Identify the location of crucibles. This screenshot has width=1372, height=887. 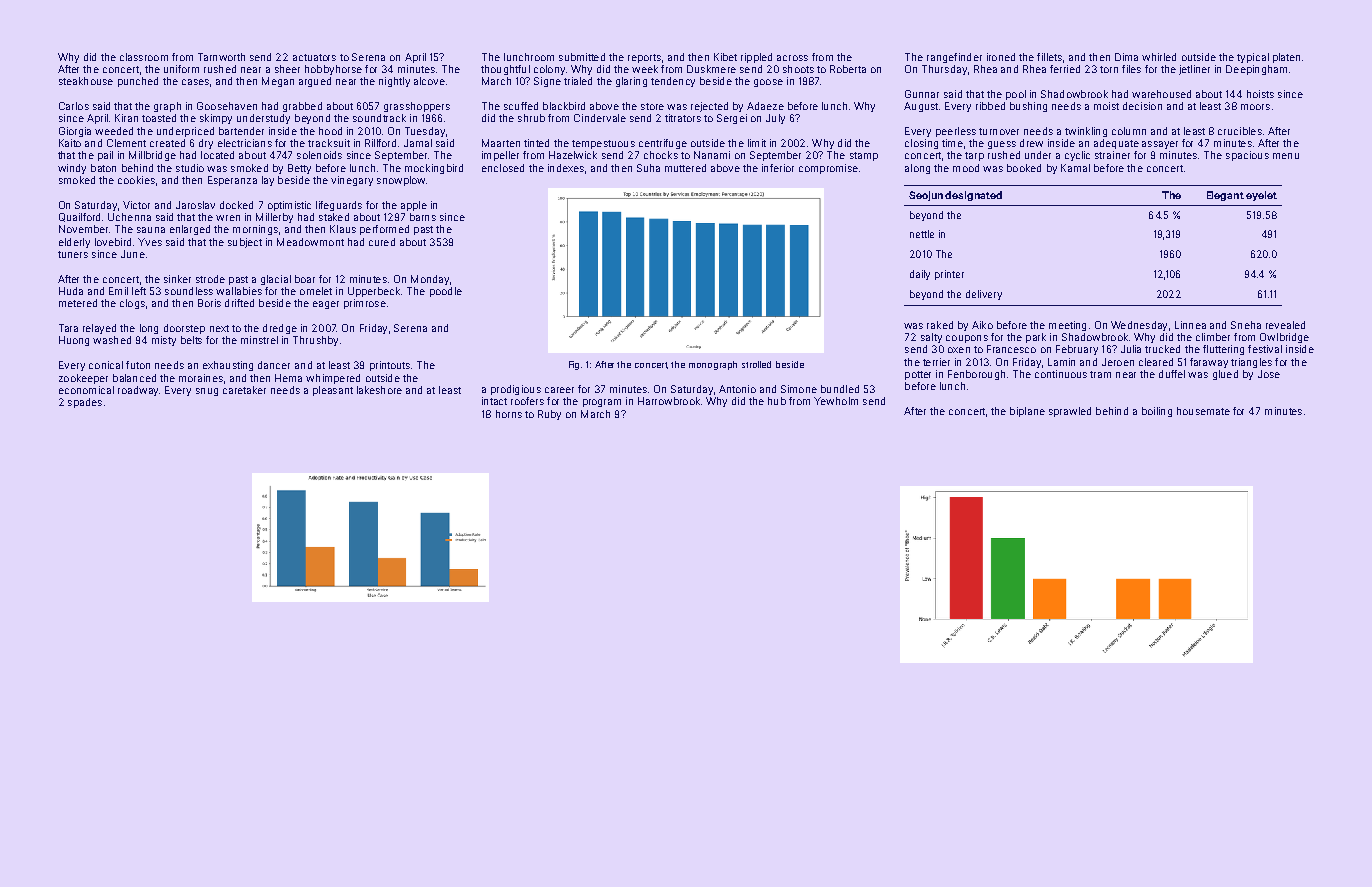
(1240, 131).
